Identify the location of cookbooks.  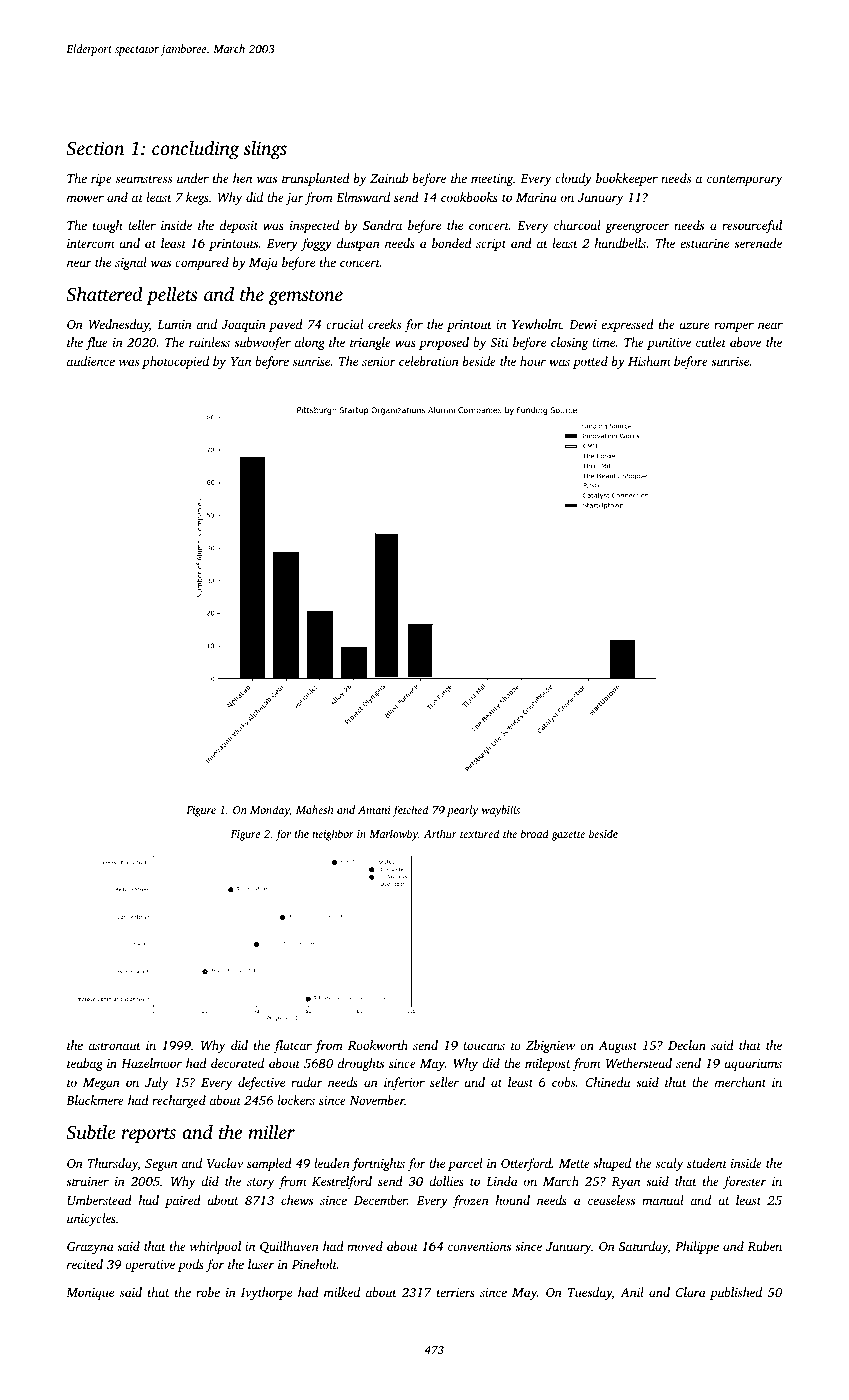
(469, 197).
